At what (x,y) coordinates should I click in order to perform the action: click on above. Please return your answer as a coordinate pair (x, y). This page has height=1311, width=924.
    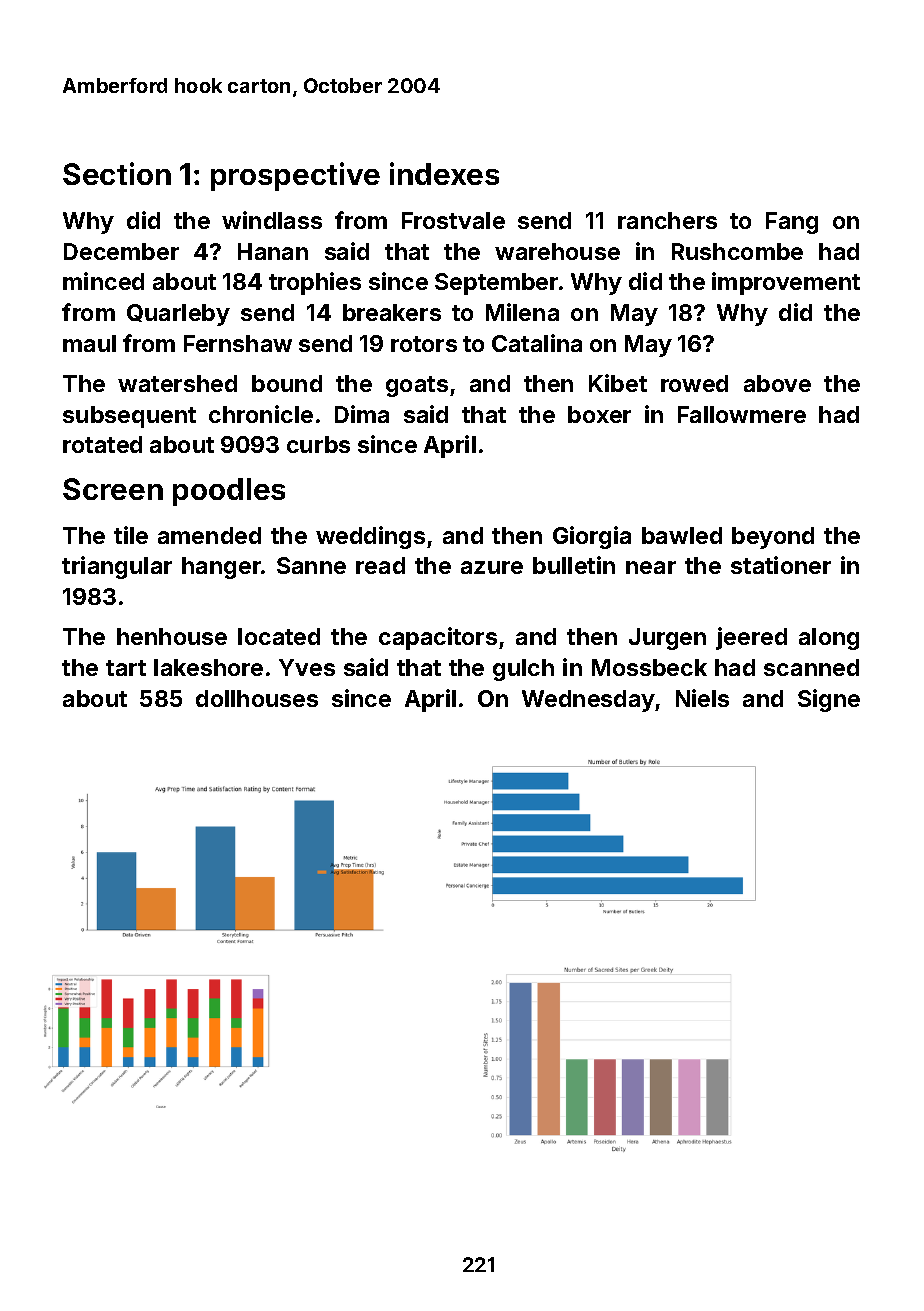
    Looking at the image, I should click on (777, 383).
